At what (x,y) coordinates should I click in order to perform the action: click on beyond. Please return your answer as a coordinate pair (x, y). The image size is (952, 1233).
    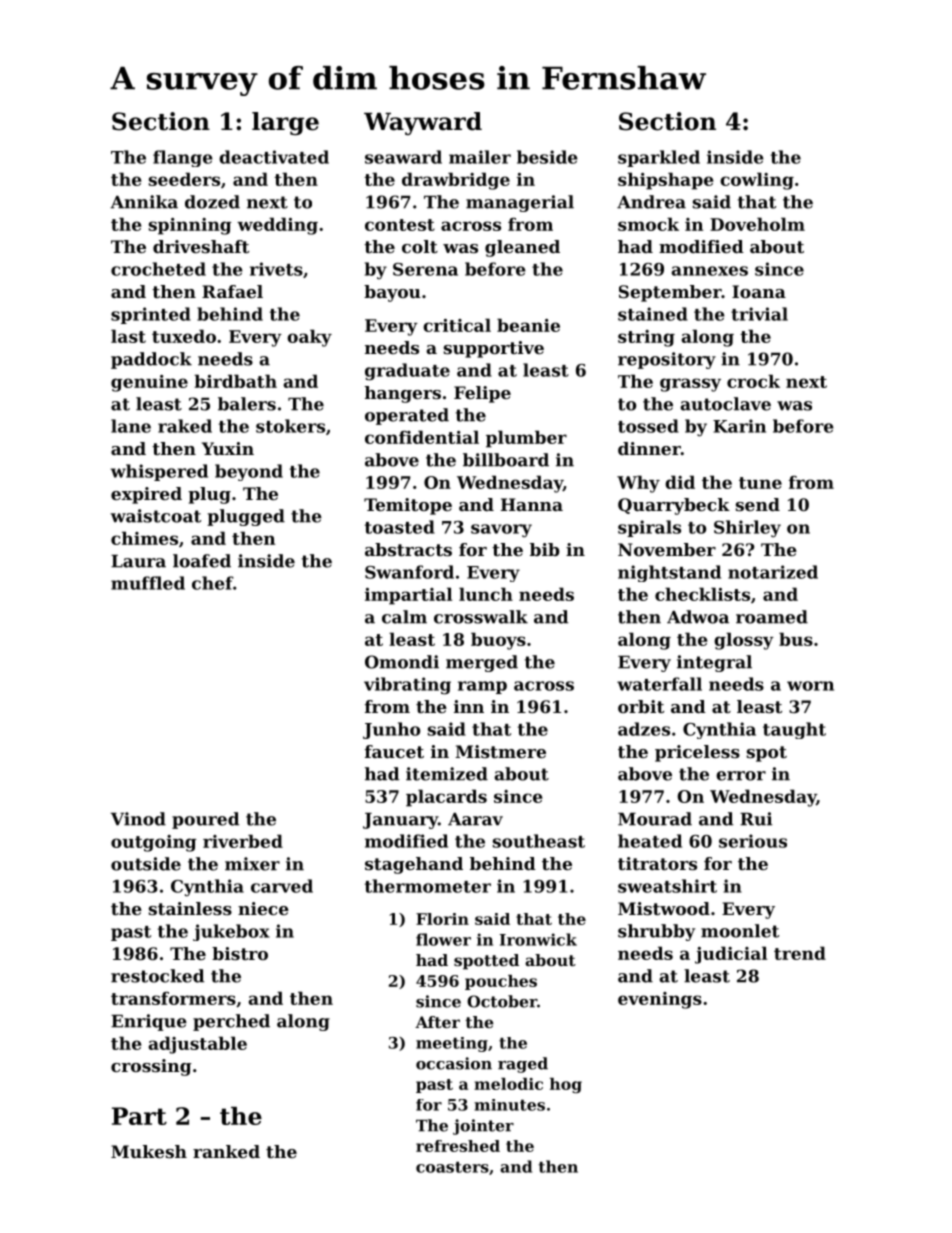
    Looking at the image, I should click on (249, 472).
